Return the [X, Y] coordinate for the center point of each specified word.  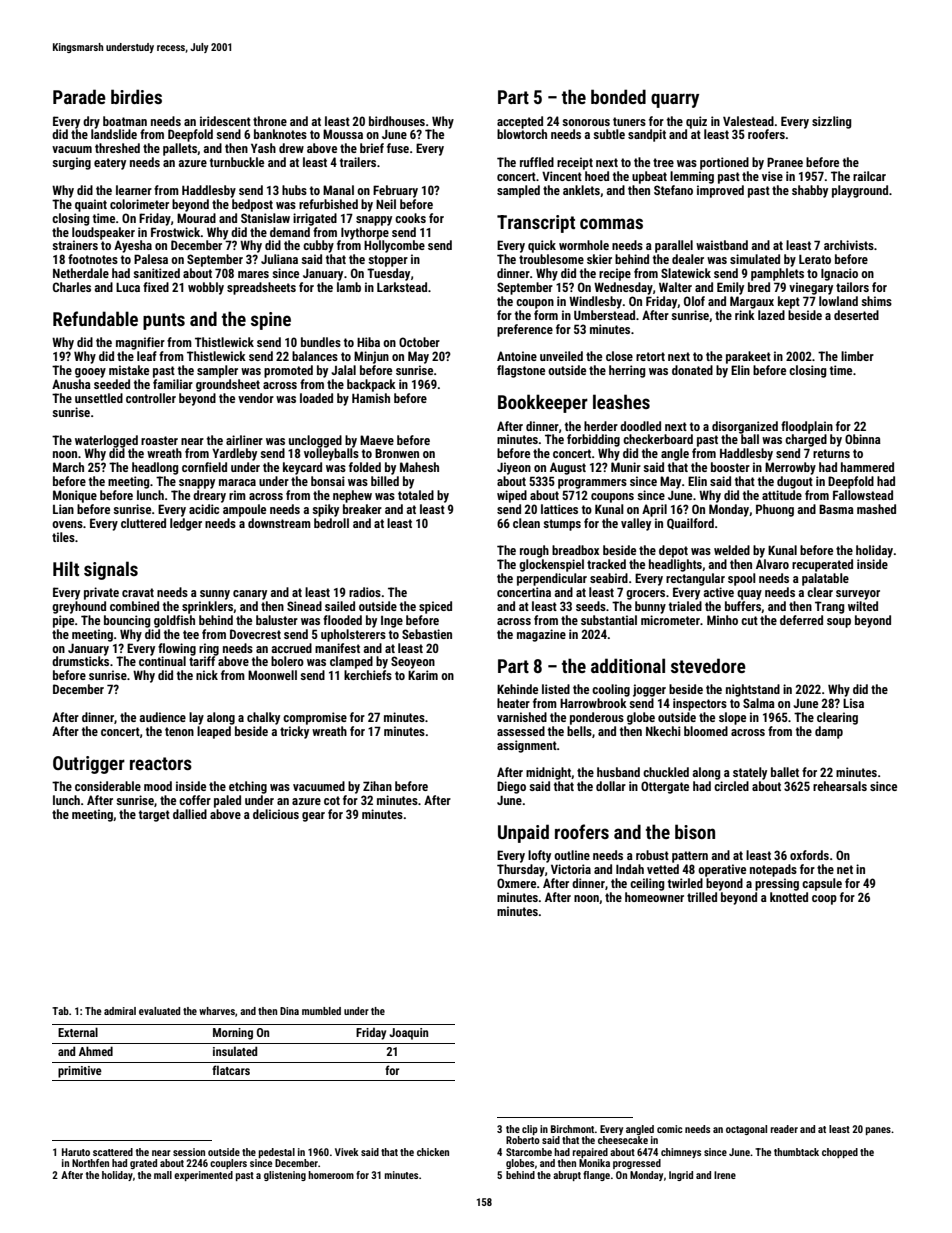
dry [91, 122]
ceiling [647, 884]
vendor [256, 398]
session [189, 1152]
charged [806, 440]
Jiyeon [514, 468]
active [719, 592]
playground [860, 191]
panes [878, 1131]
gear [313, 817]
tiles [63, 537]
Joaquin [408, 1034]
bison [695, 831]
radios [365, 592]
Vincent [562, 176]
